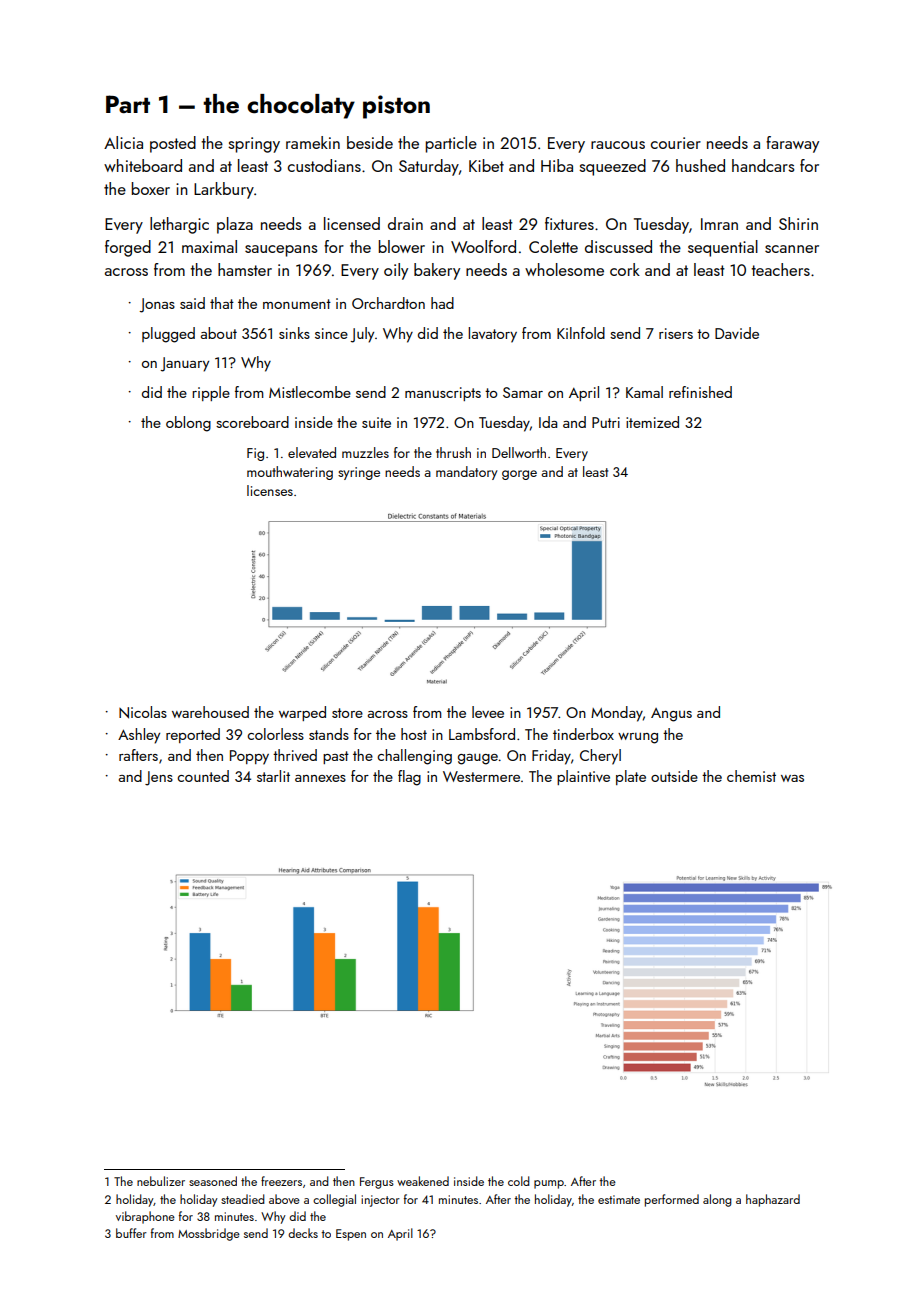 Image resolution: width=924 pixels, height=1308 pixels. What do you see at coordinates (569, 223) in the document?
I see `fixtures` at bounding box center [569, 223].
